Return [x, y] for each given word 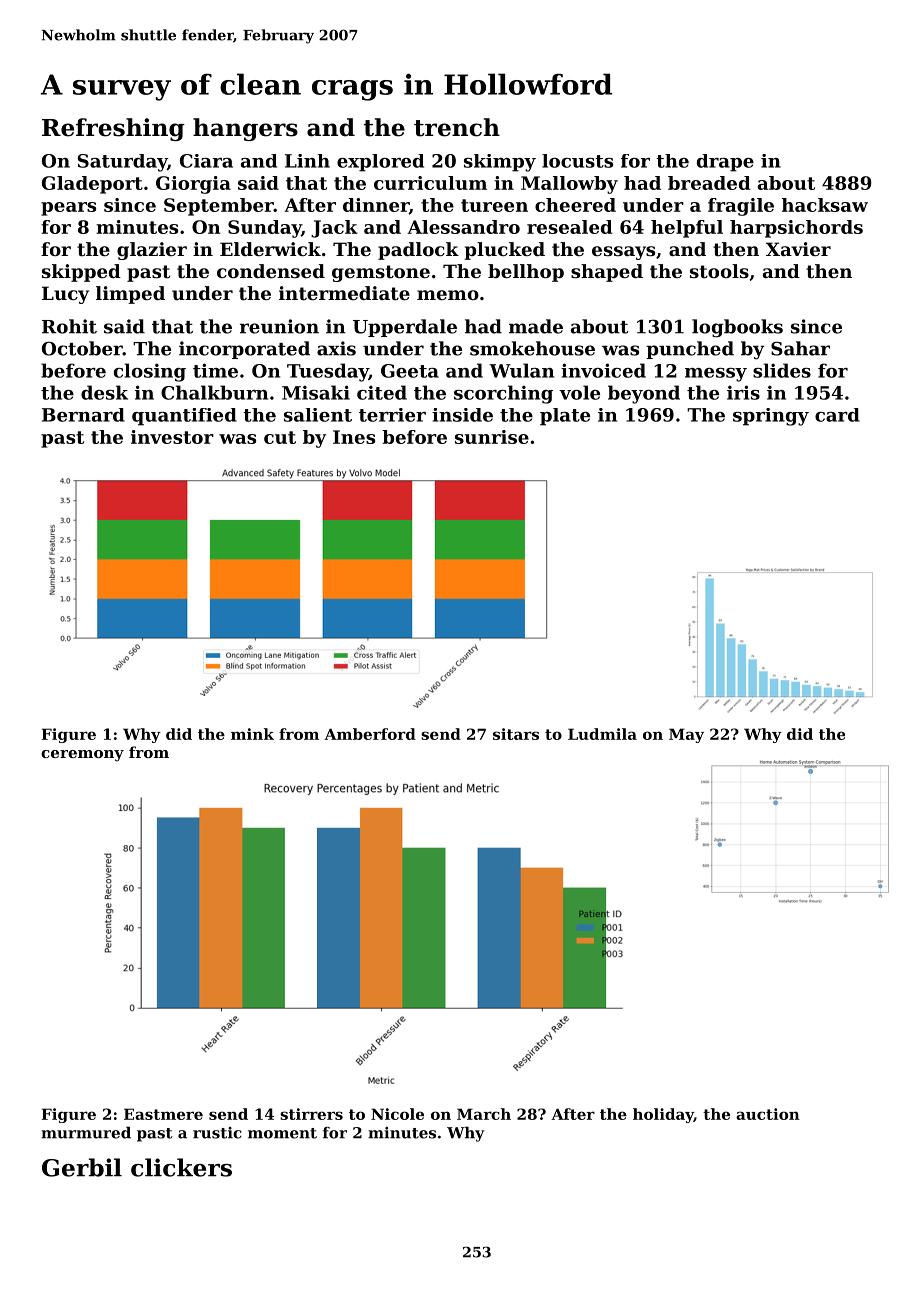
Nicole [397, 1114]
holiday [663, 1115]
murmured [86, 1132]
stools [719, 271]
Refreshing [113, 129]
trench [457, 127]
